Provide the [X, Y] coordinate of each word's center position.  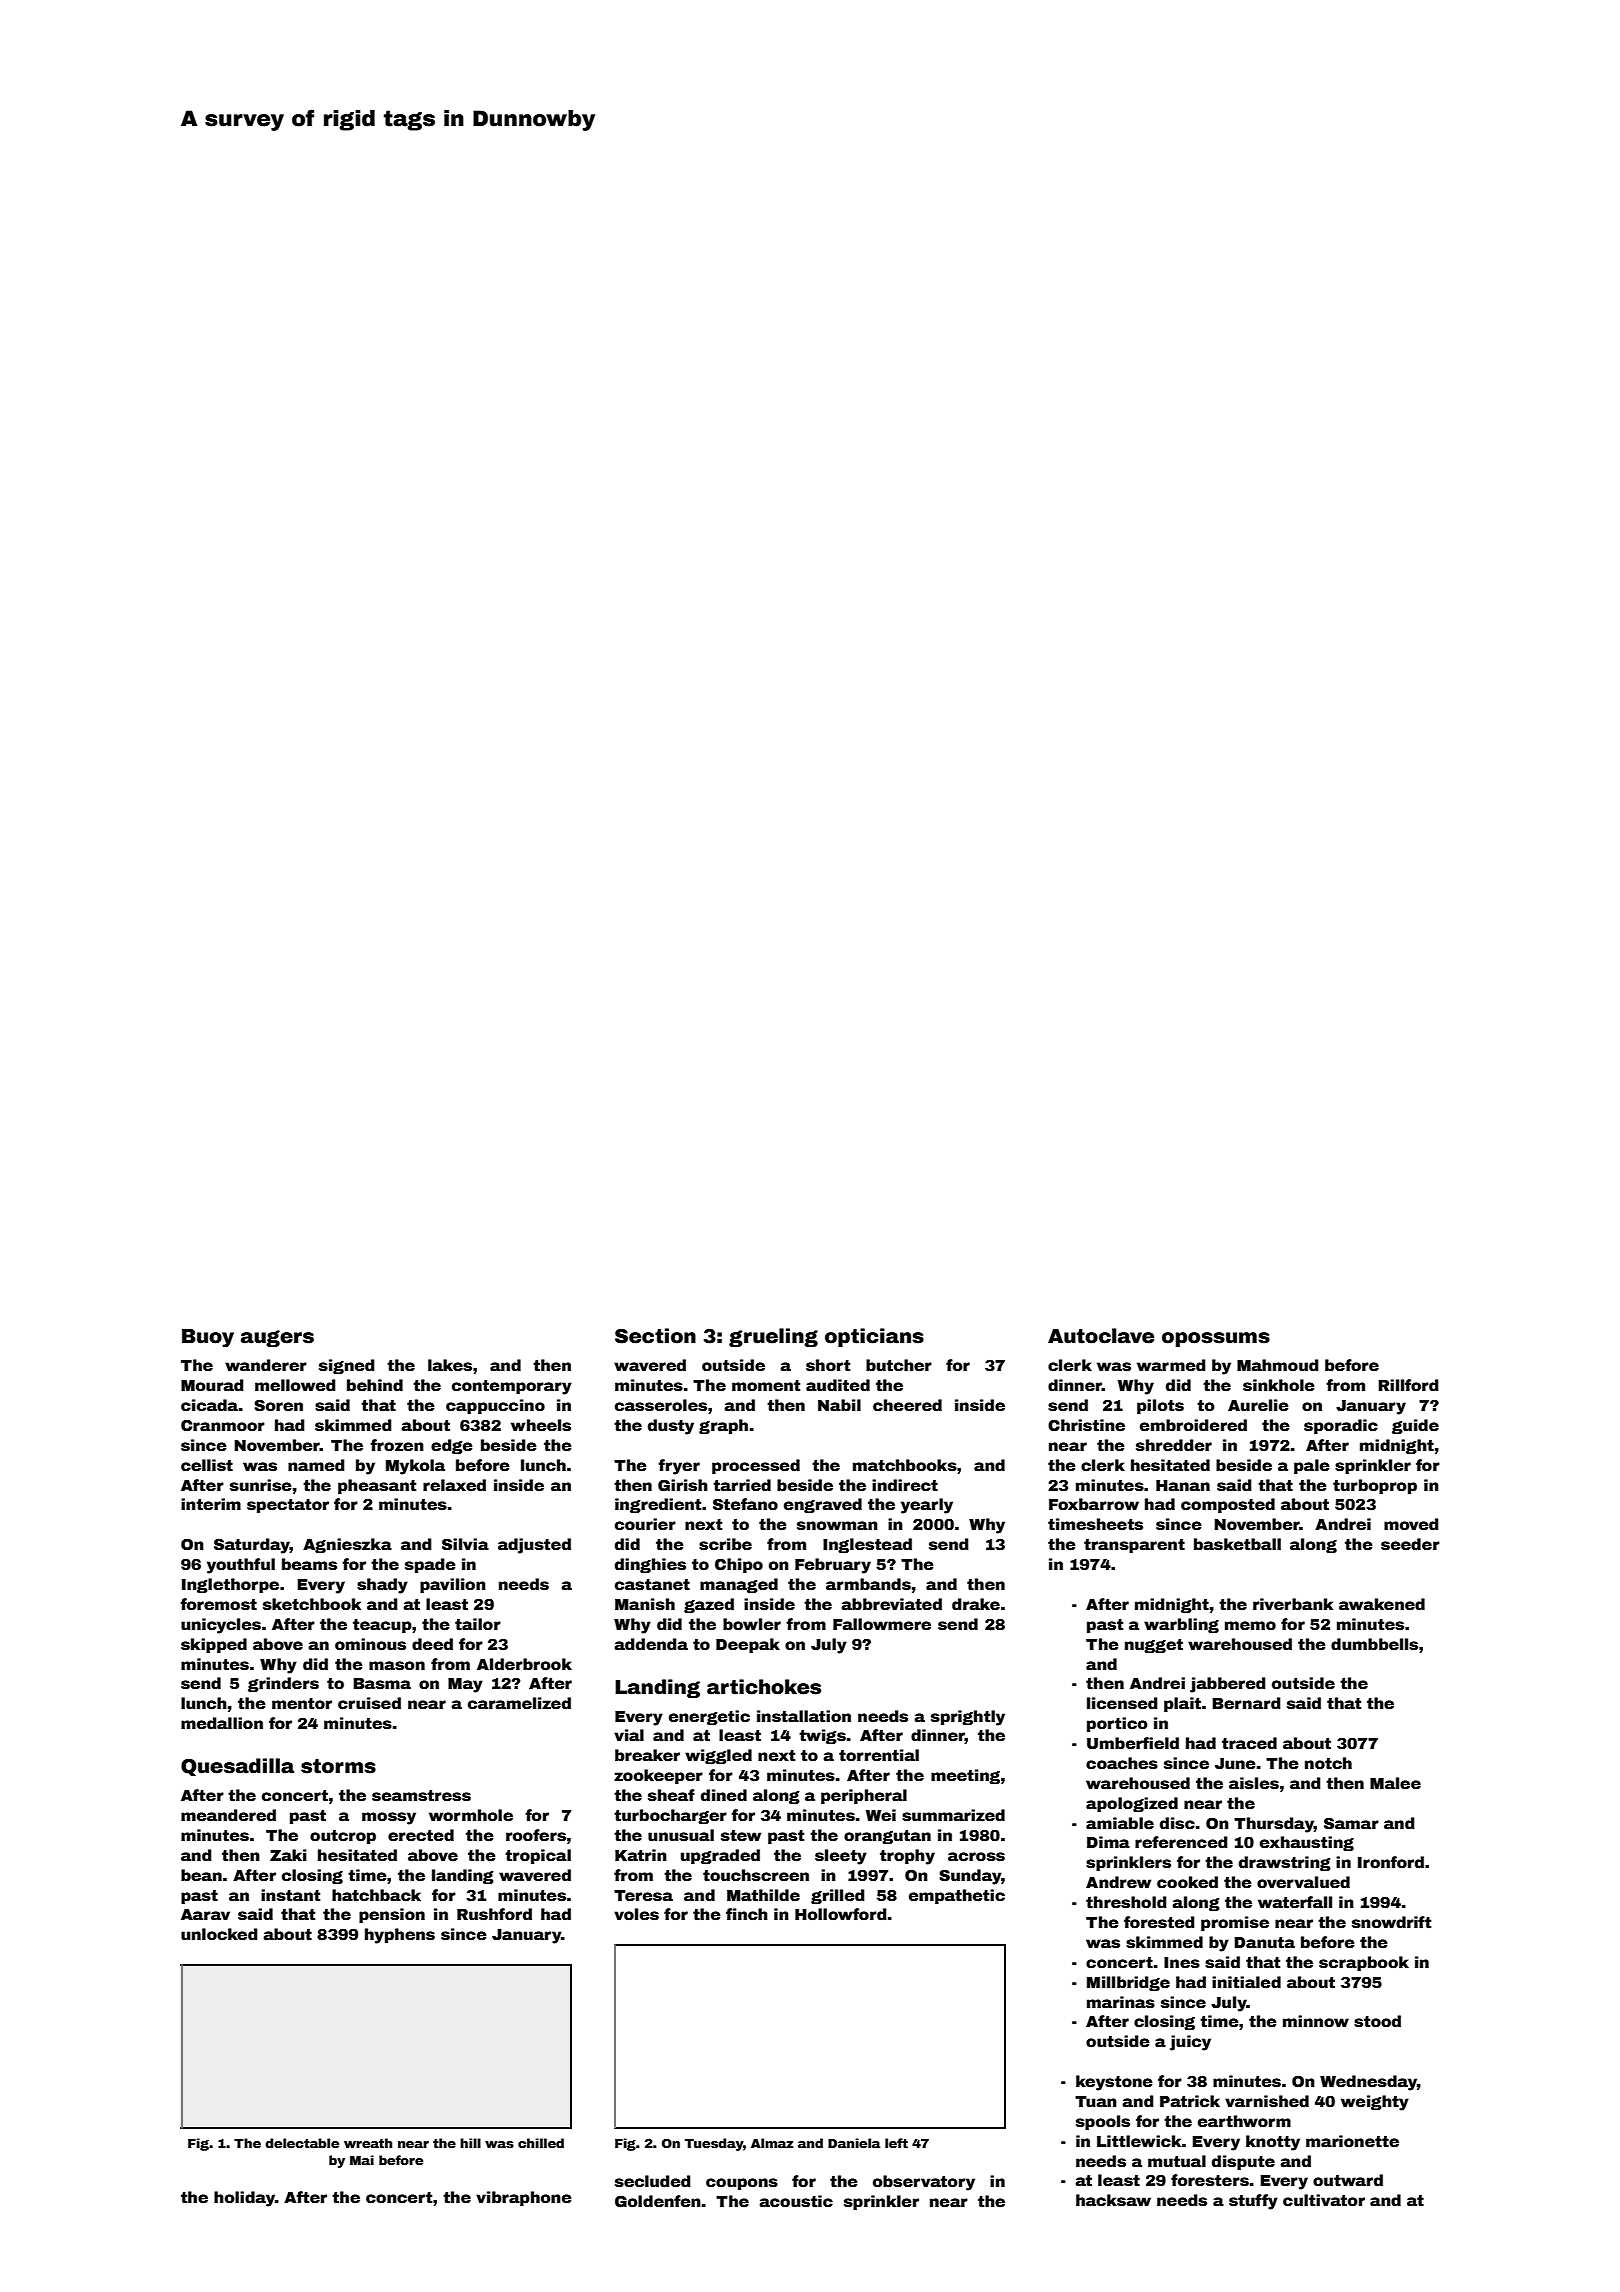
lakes [450, 1365]
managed [739, 1585]
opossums [1216, 1339]
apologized [1132, 1804]
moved [1411, 1524]
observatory [924, 2183]
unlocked [219, 1934]
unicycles [221, 1626]
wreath [368, 2143]
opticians [874, 1337]
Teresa [643, 1896]
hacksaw [1113, 2200]
